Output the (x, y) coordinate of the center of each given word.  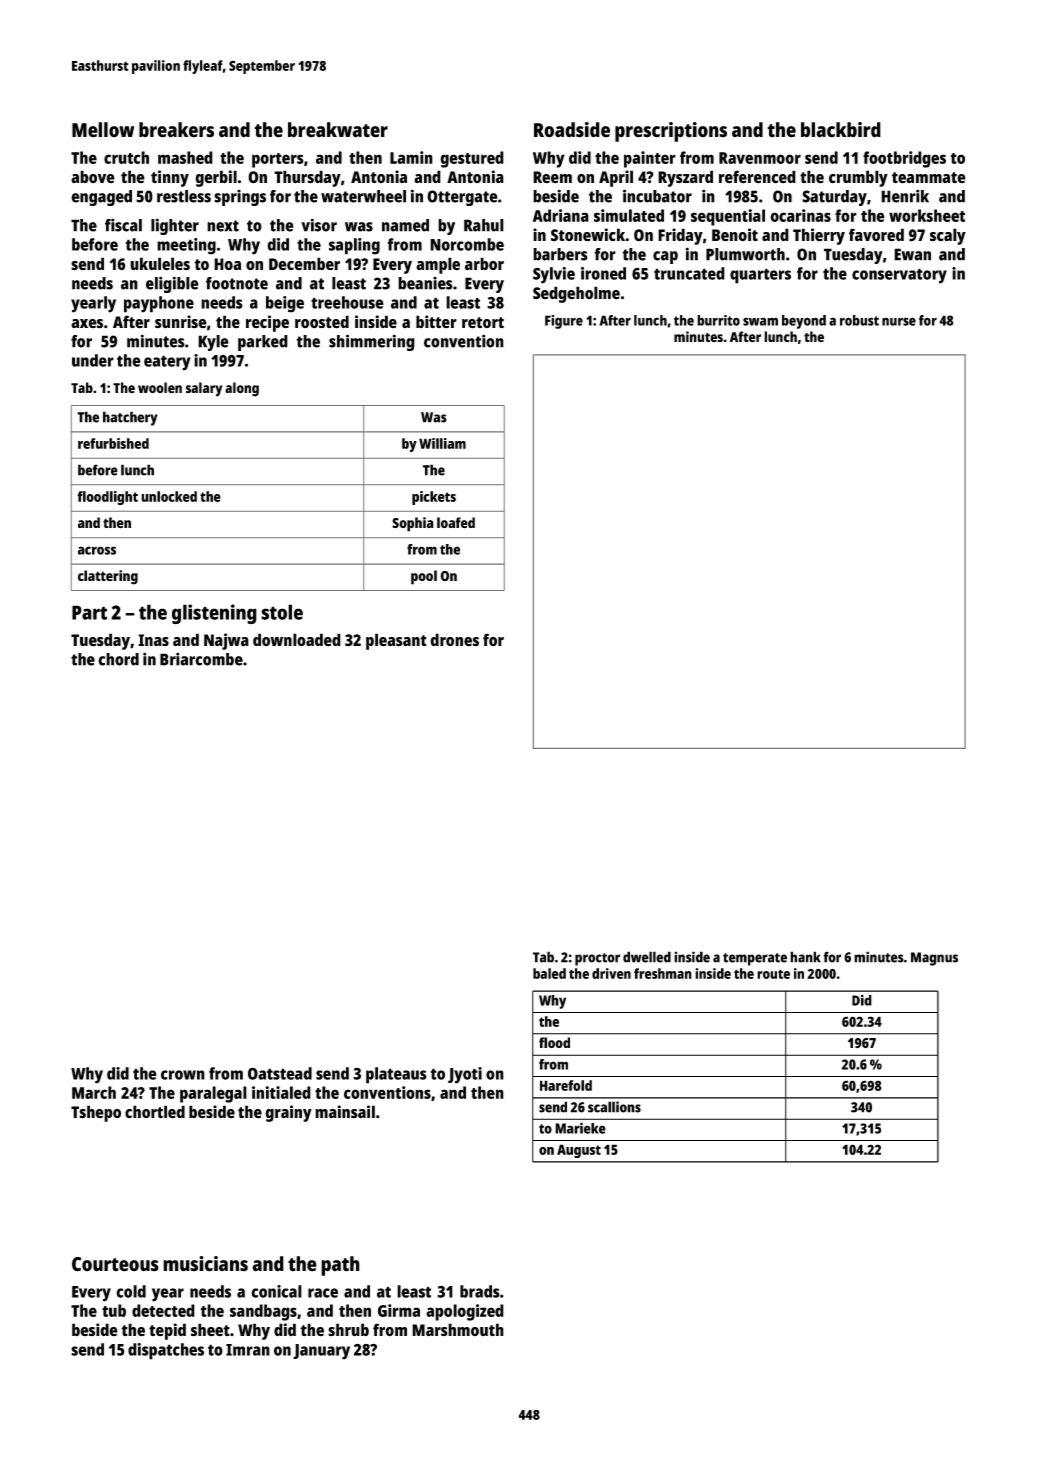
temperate (755, 959)
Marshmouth (458, 1330)
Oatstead (280, 1073)
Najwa (226, 641)
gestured (472, 159)
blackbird (841, 130)
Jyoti (465, 1075)
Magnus (934, 959)
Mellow (103, 130)
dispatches (166, 1351)
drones (454, 640)
